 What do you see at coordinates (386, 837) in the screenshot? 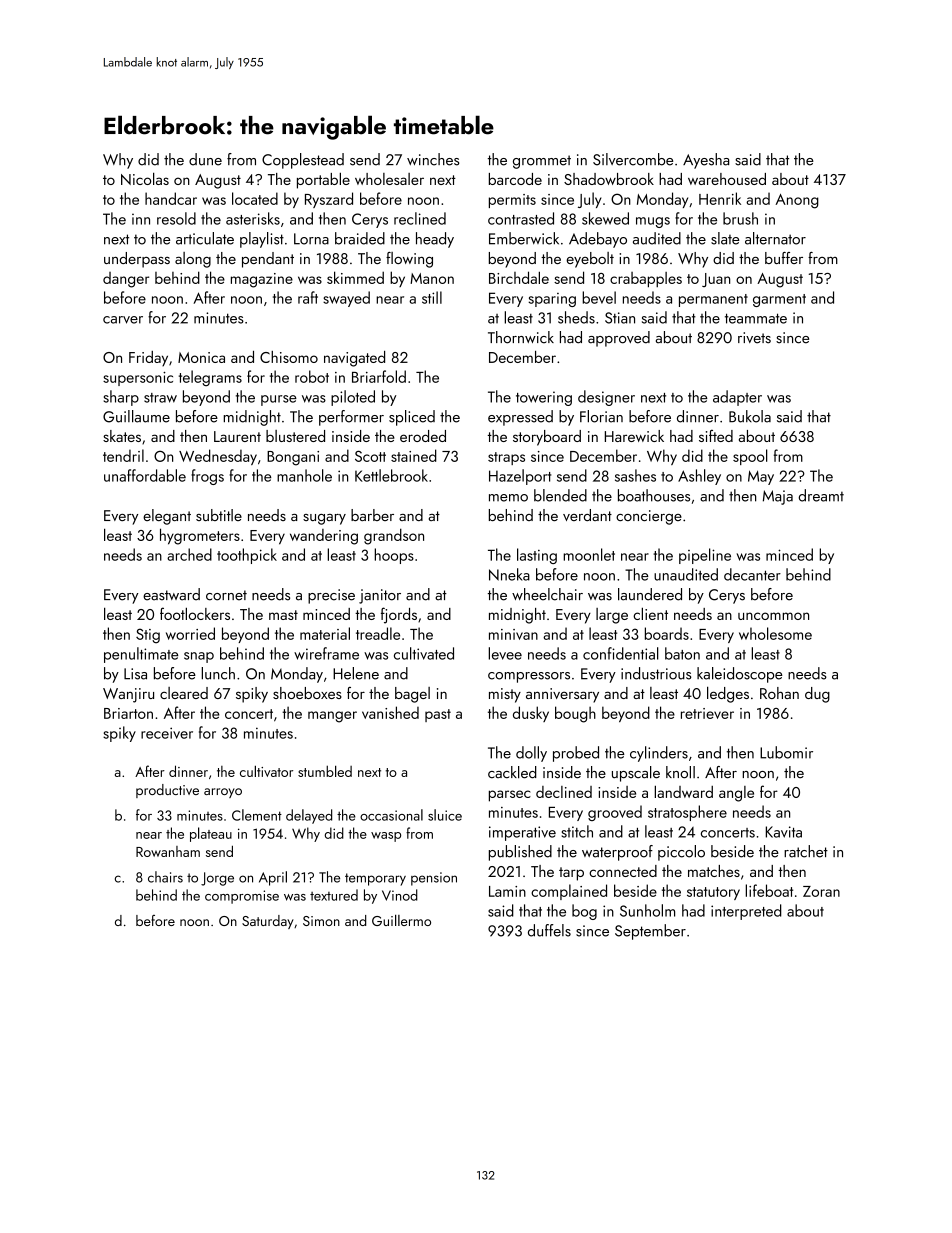
I see `wasp` at bounding box center [386, 837].
